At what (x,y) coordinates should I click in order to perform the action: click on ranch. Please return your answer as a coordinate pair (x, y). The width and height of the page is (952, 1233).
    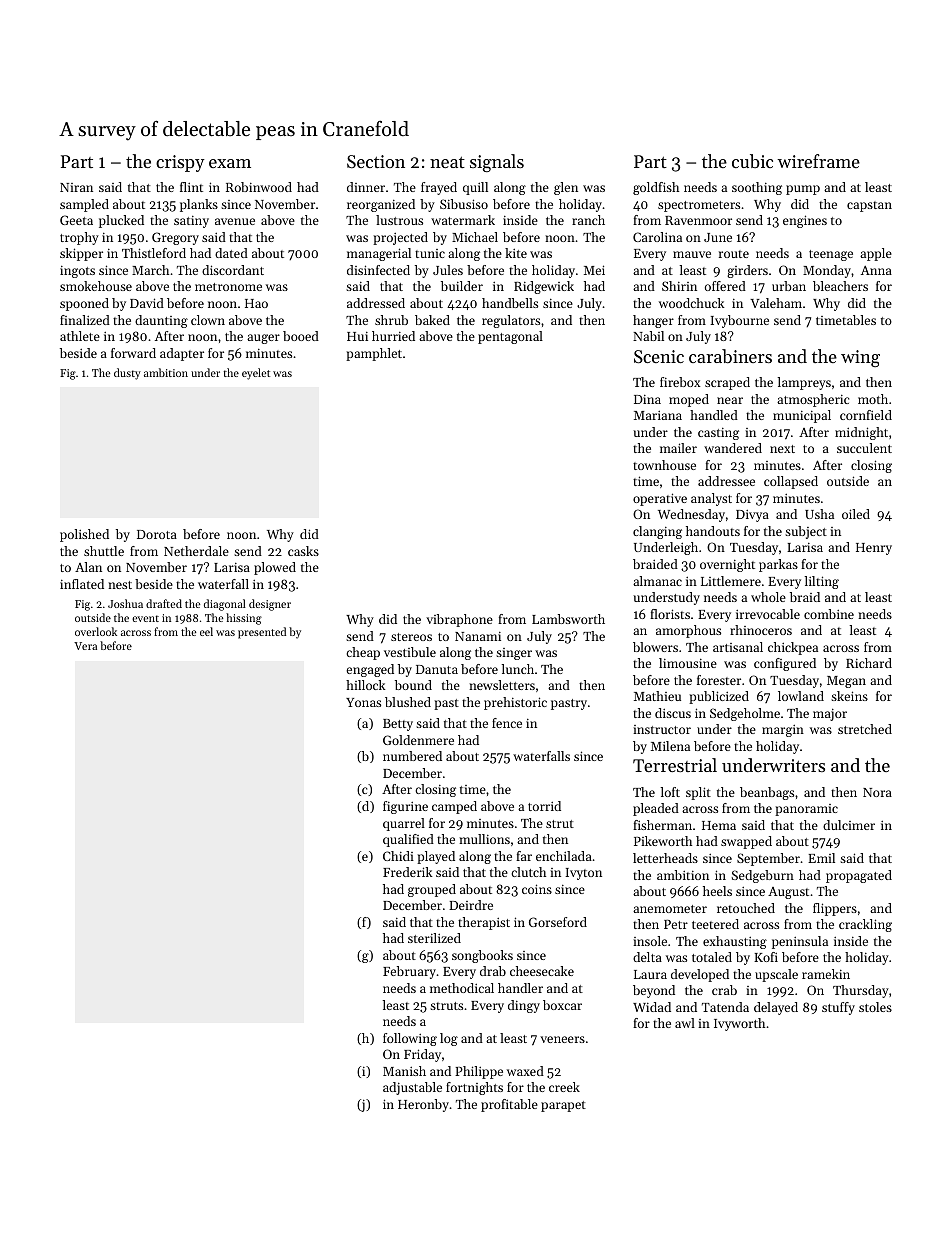
    Looking at the image, I should click on (588, 220).
